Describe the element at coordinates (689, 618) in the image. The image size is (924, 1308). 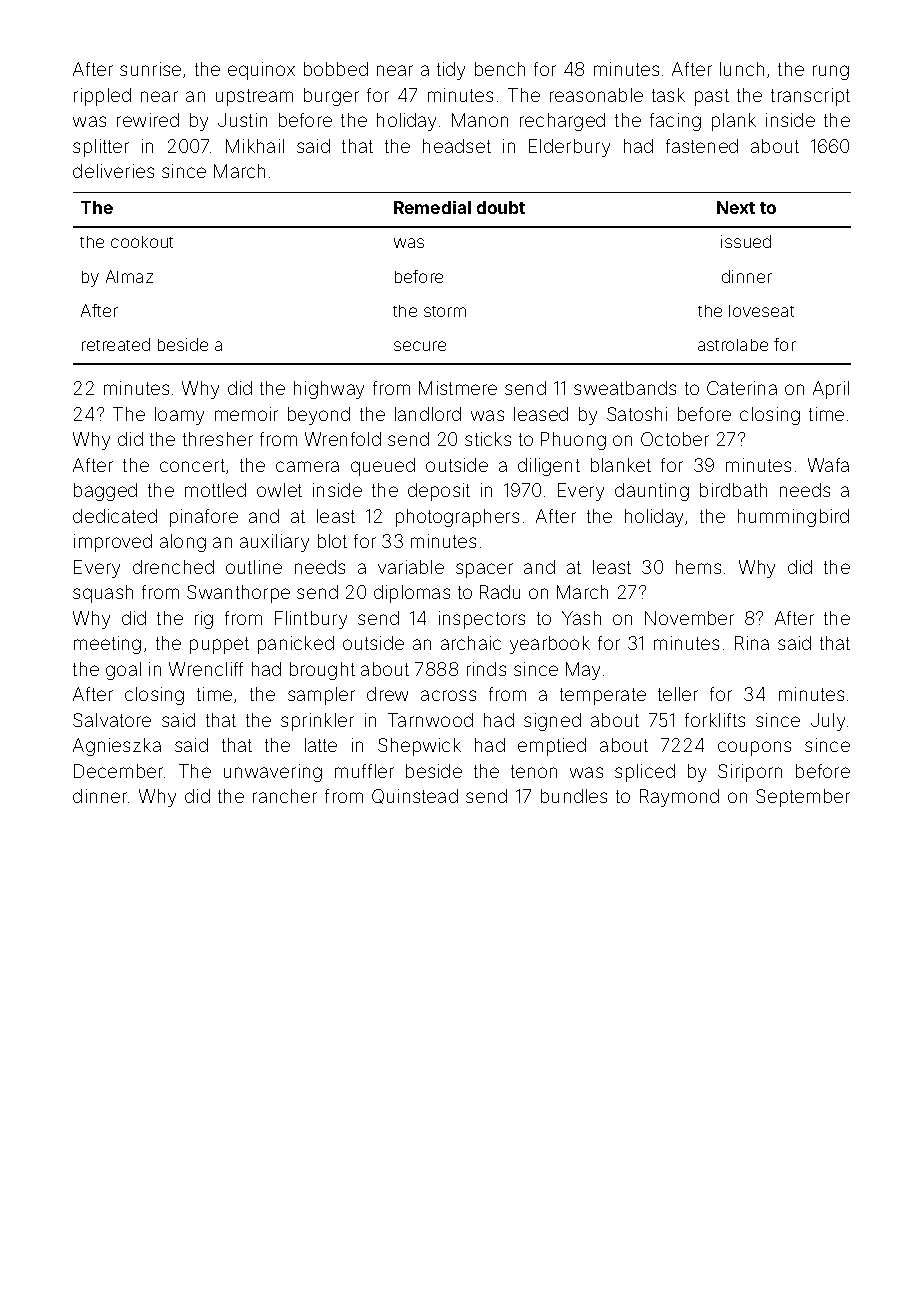
I see `November` at that location.
